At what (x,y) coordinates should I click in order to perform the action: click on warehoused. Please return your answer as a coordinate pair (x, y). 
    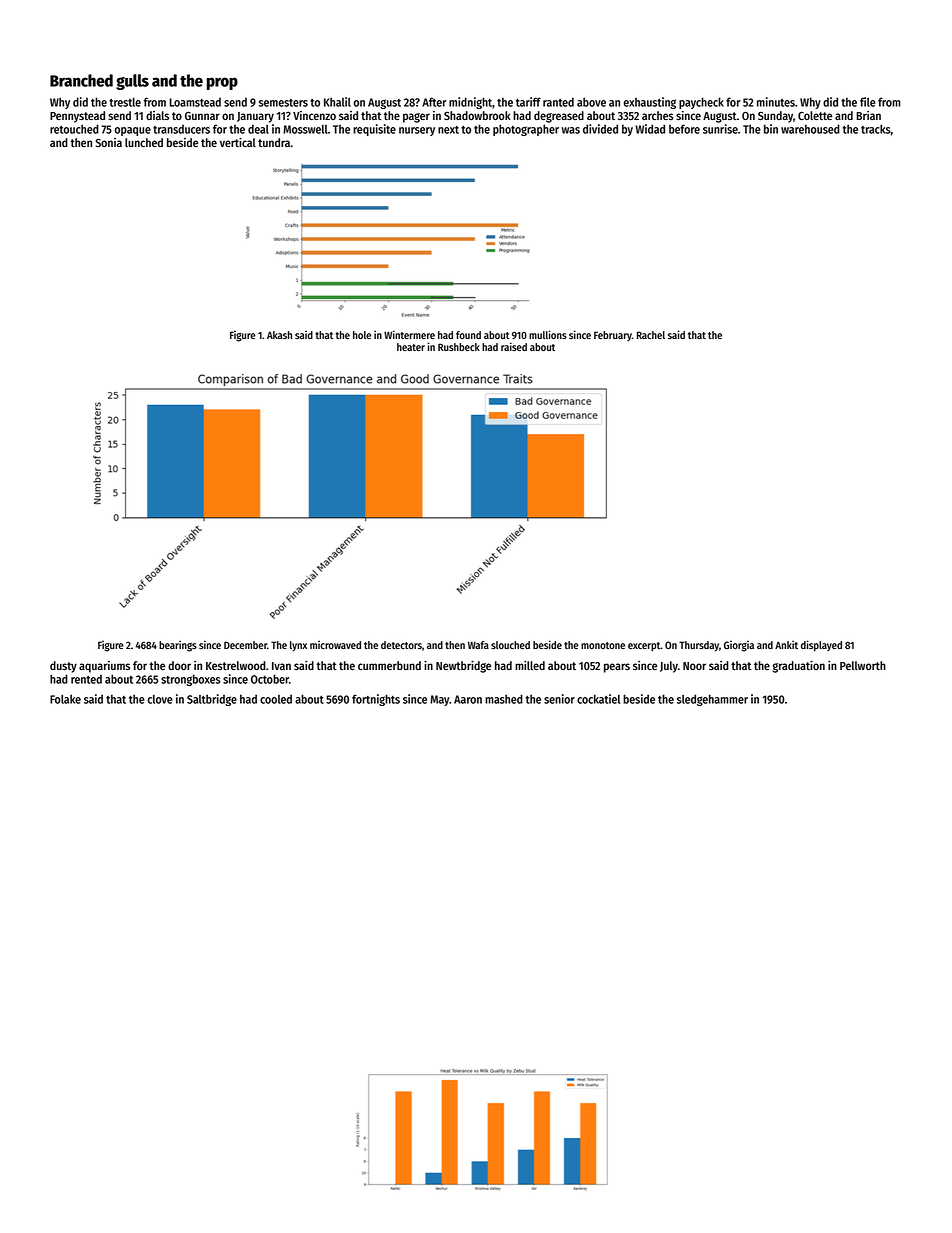
    Looking at the image, I should click on (810, 129).
